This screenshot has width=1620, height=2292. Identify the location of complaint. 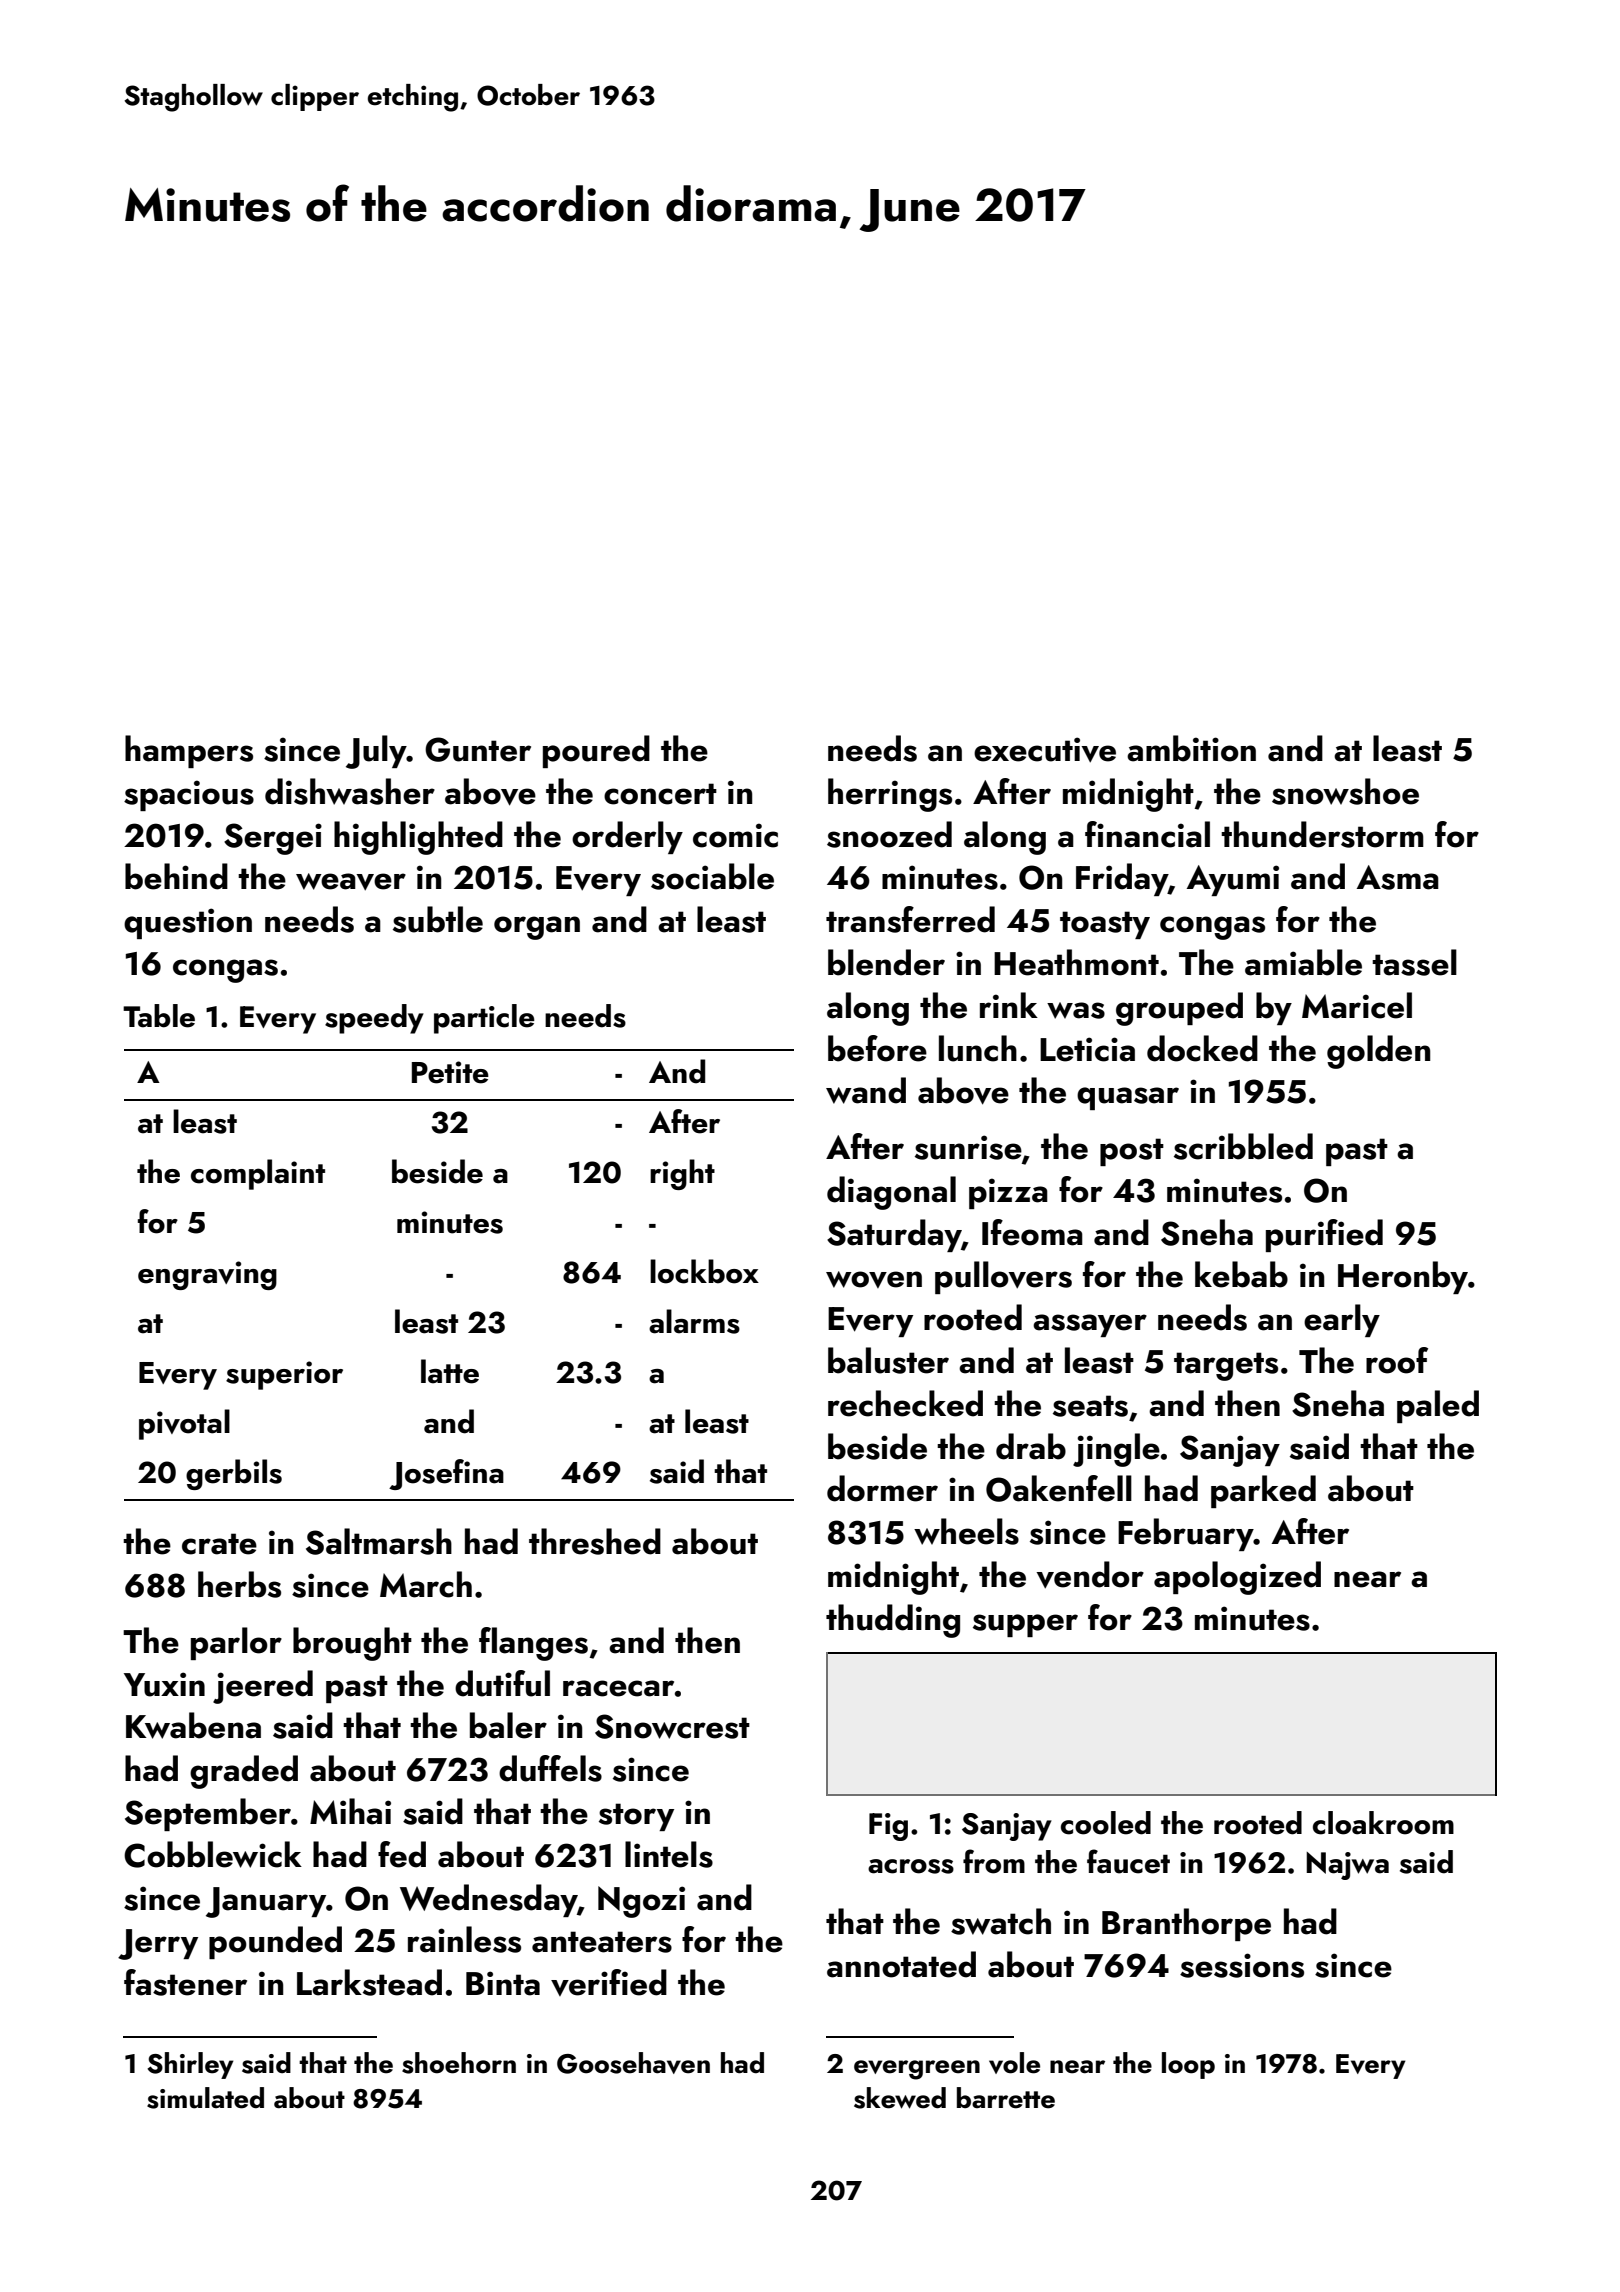
(258, 1174).
